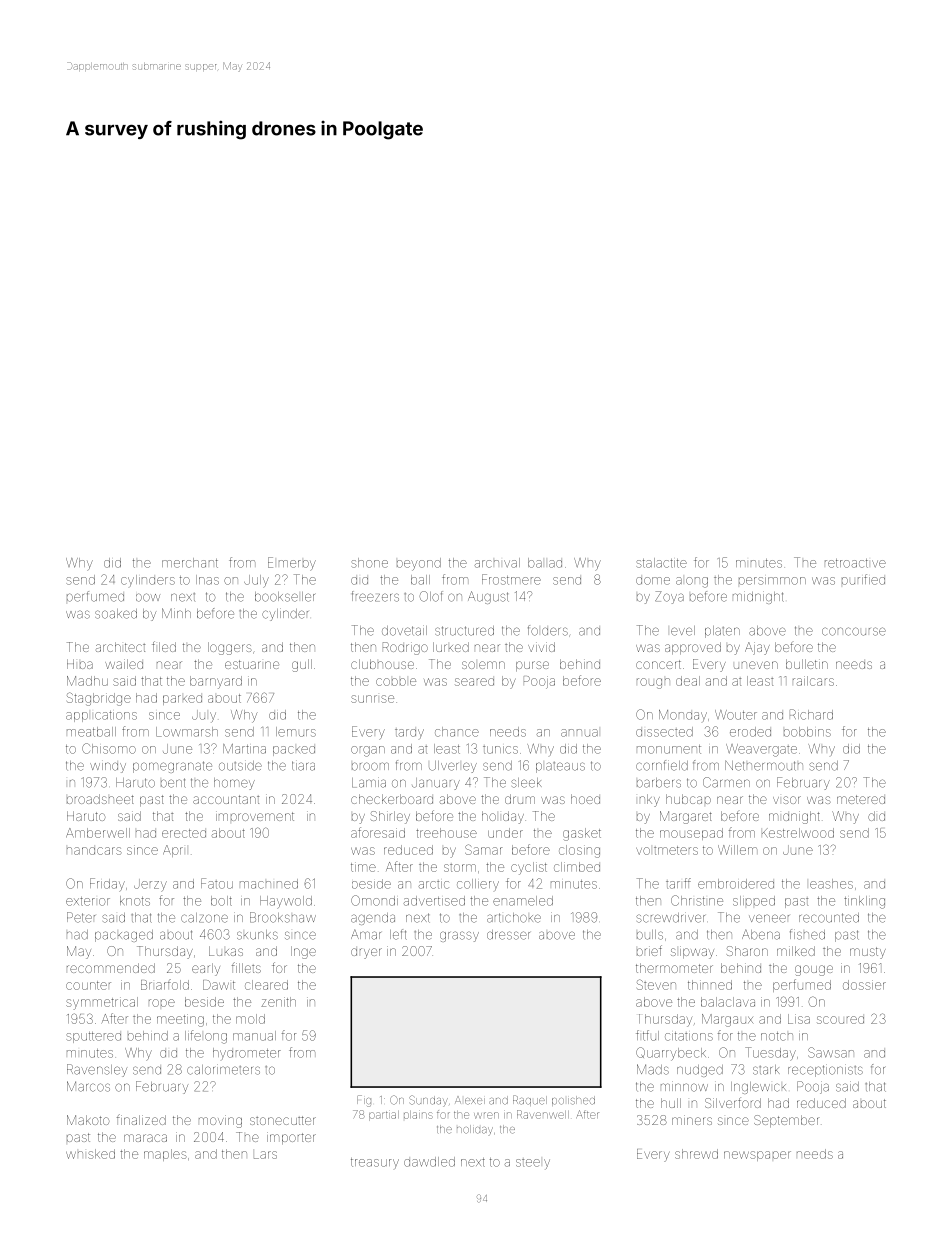  Describe the element at coordinates (240, 766) in the screenshot. I see `outside` at that location.
